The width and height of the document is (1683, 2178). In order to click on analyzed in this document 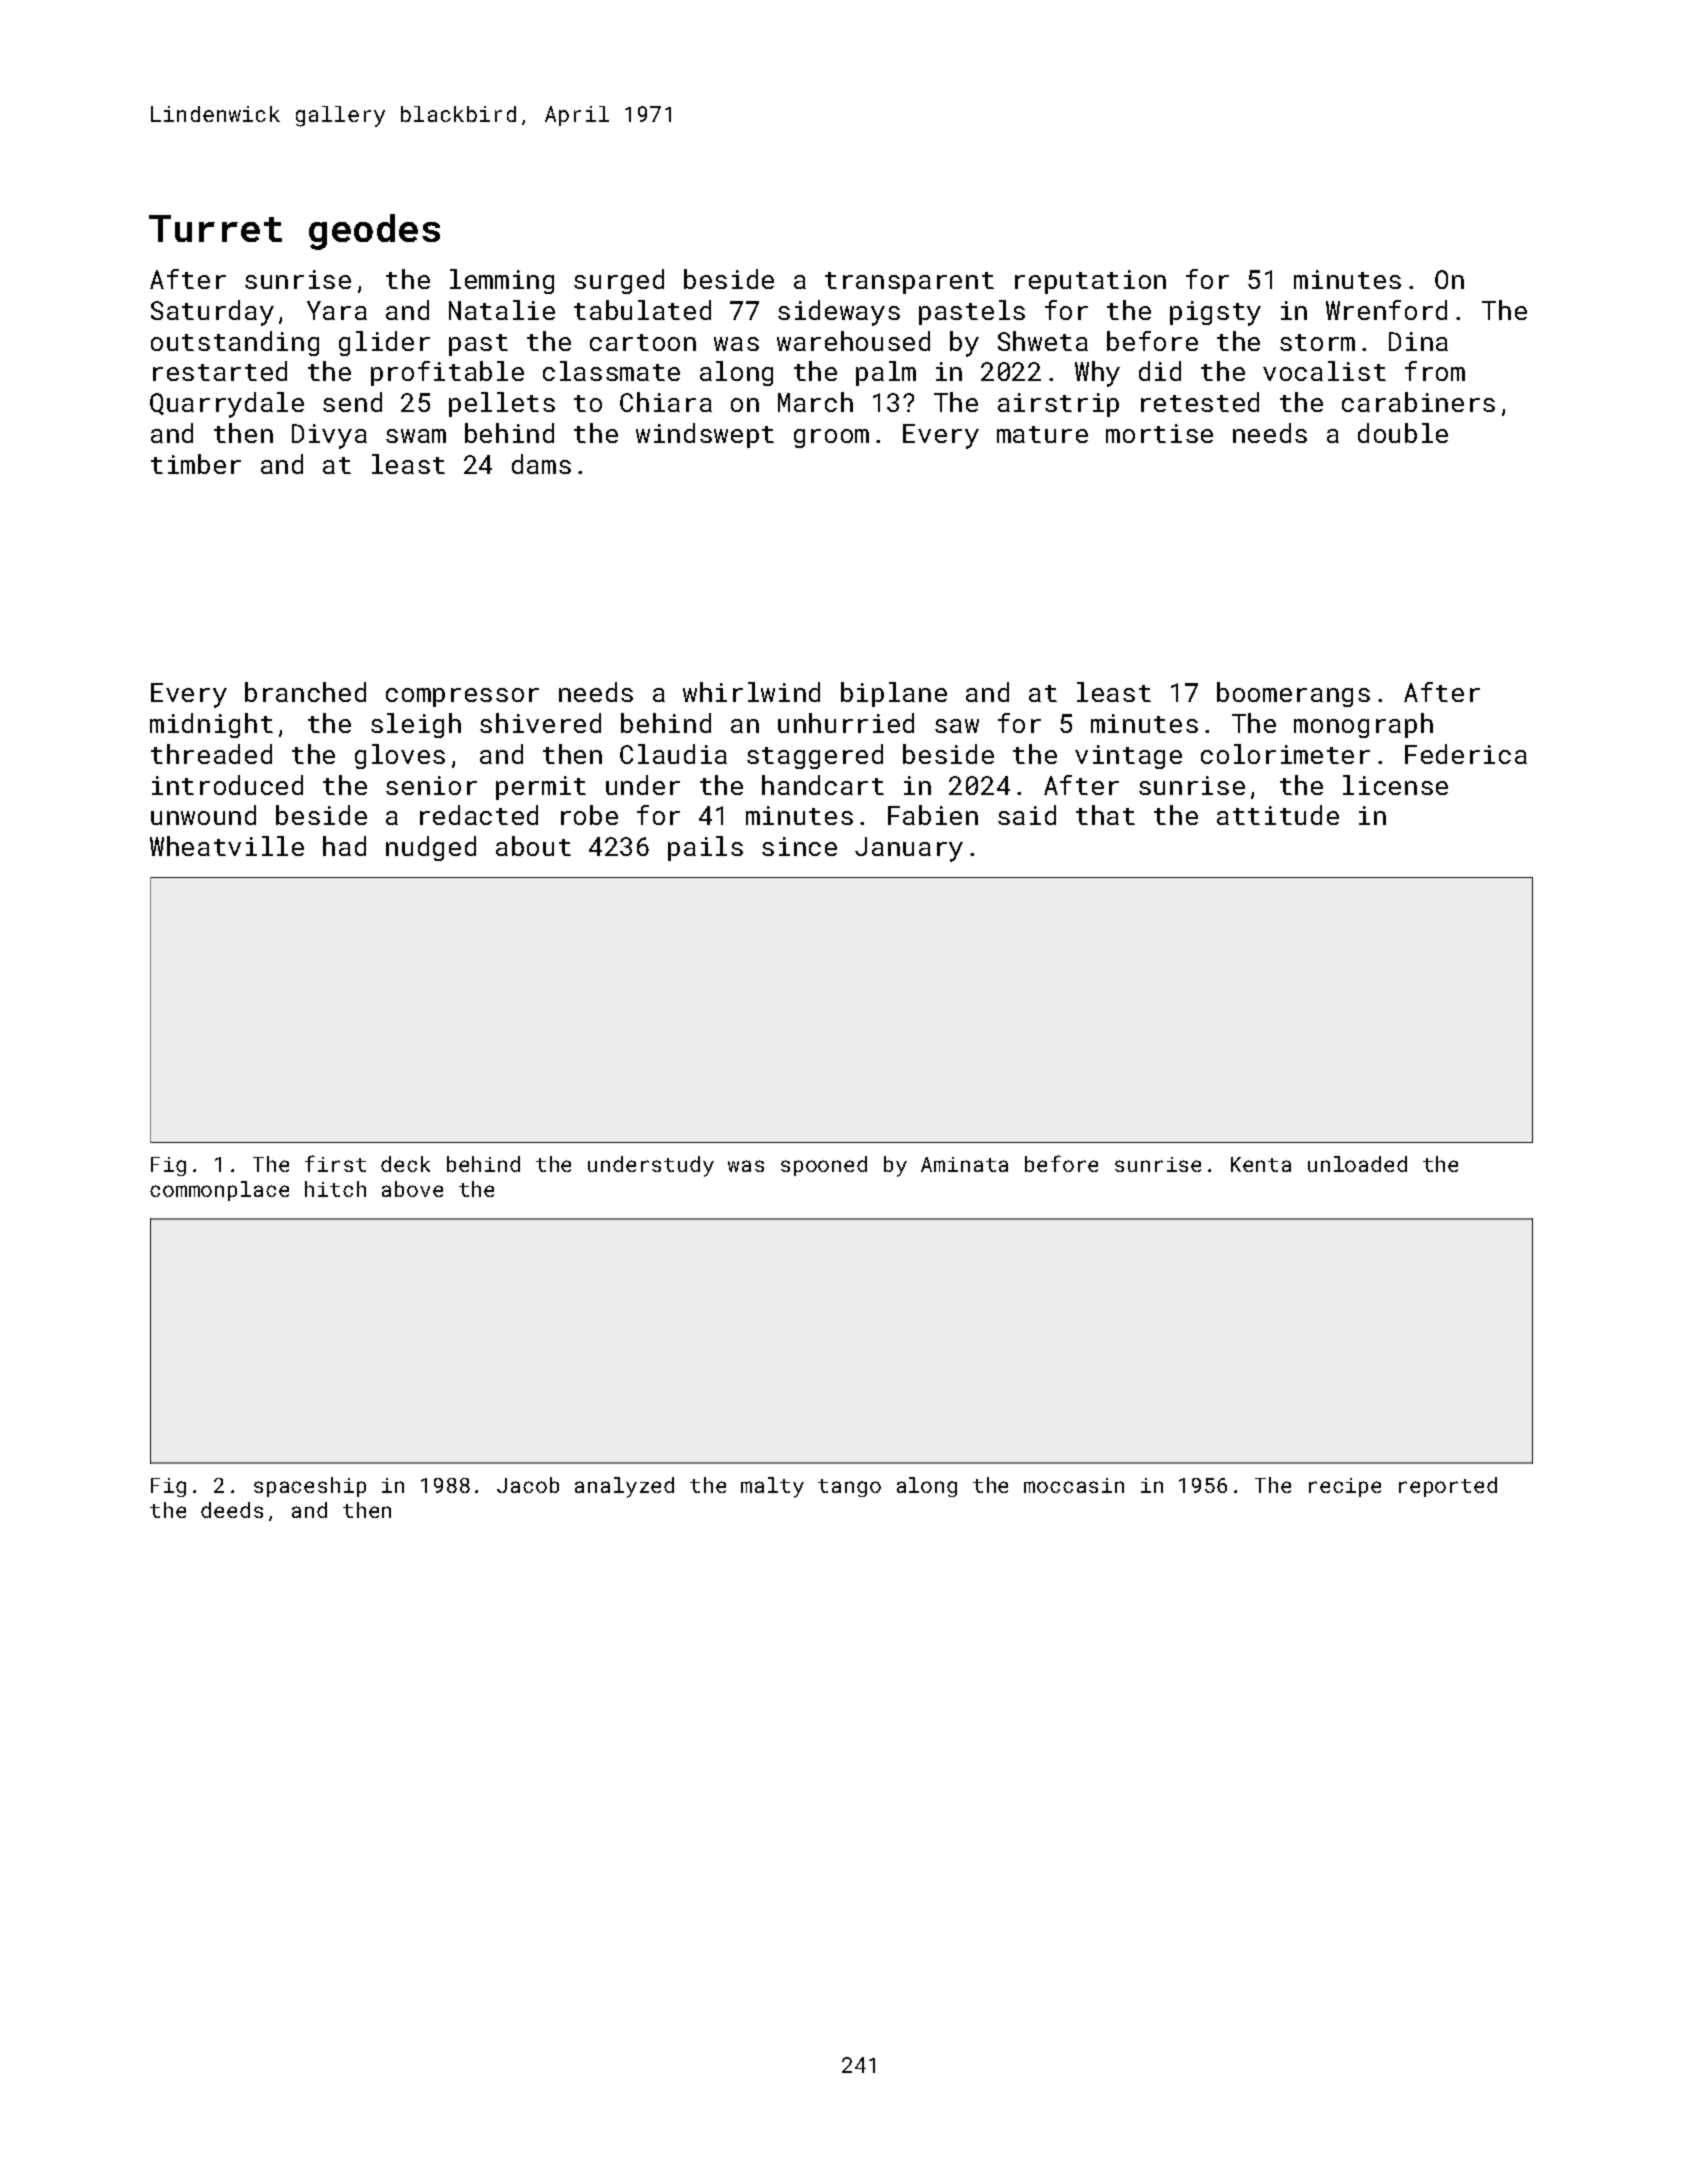, I will do `click(624, 1487)`.
